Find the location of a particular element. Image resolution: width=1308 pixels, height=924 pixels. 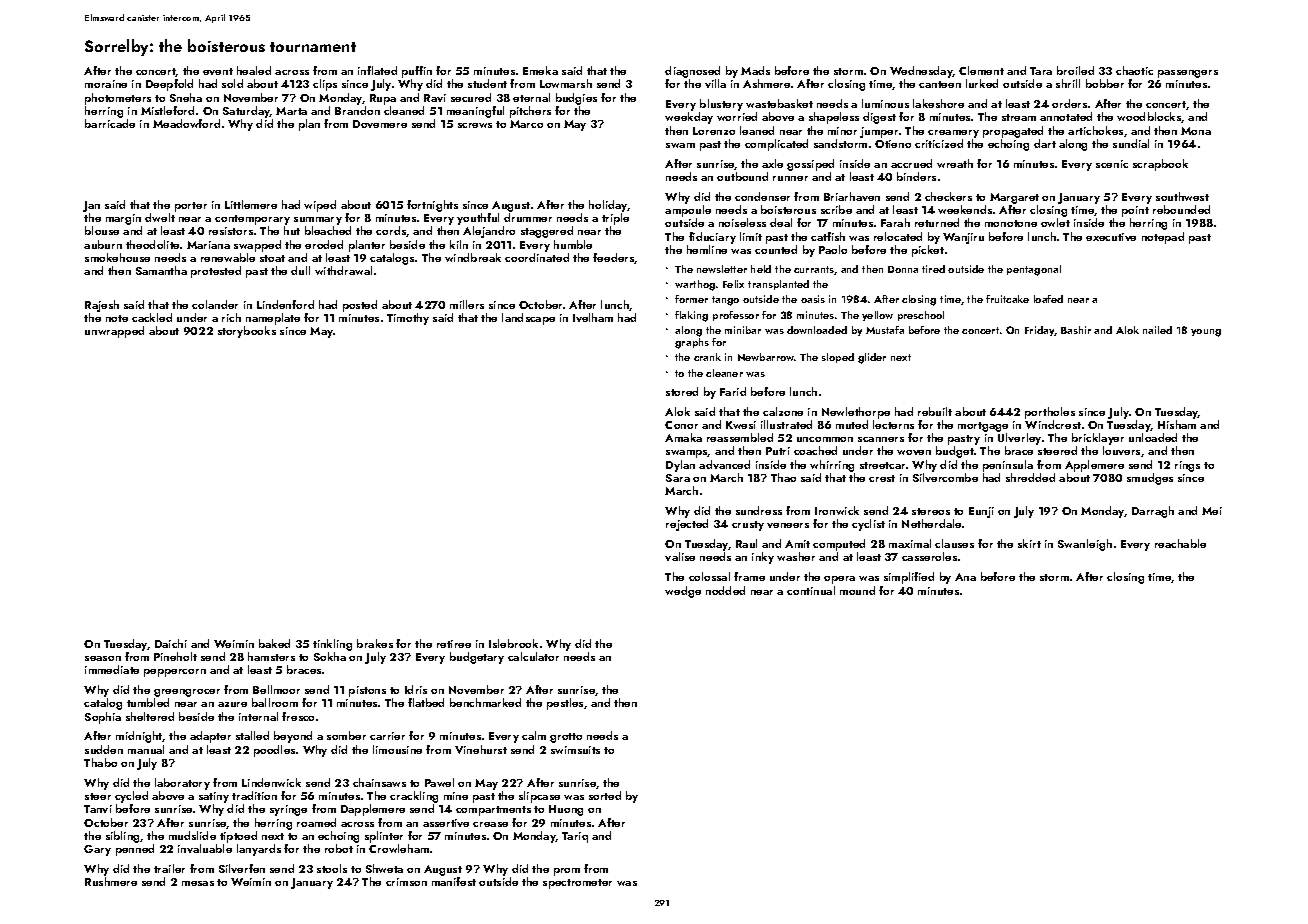

Deepfold is located at coordinates (169, 85).
